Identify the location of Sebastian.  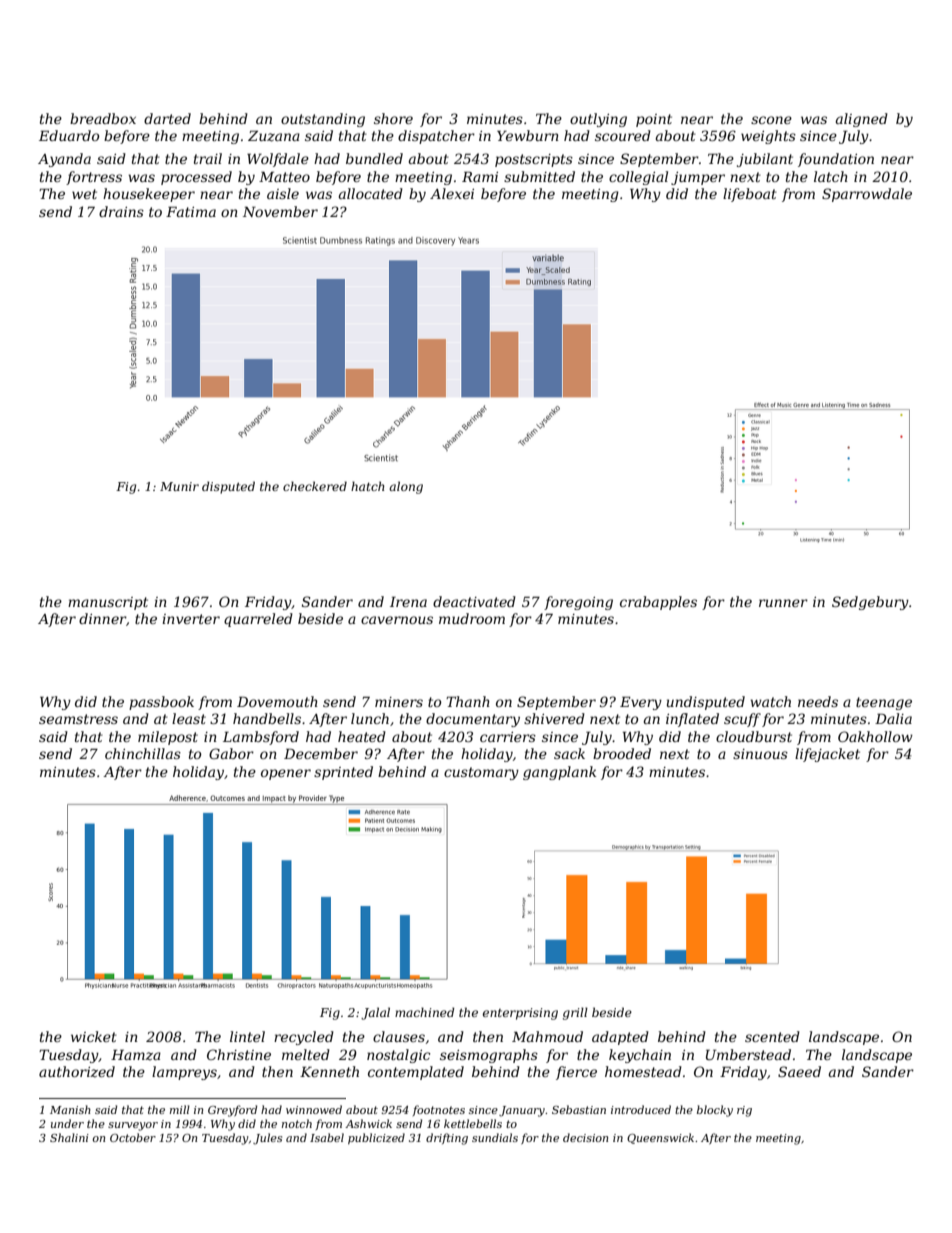
(579, 1109).
